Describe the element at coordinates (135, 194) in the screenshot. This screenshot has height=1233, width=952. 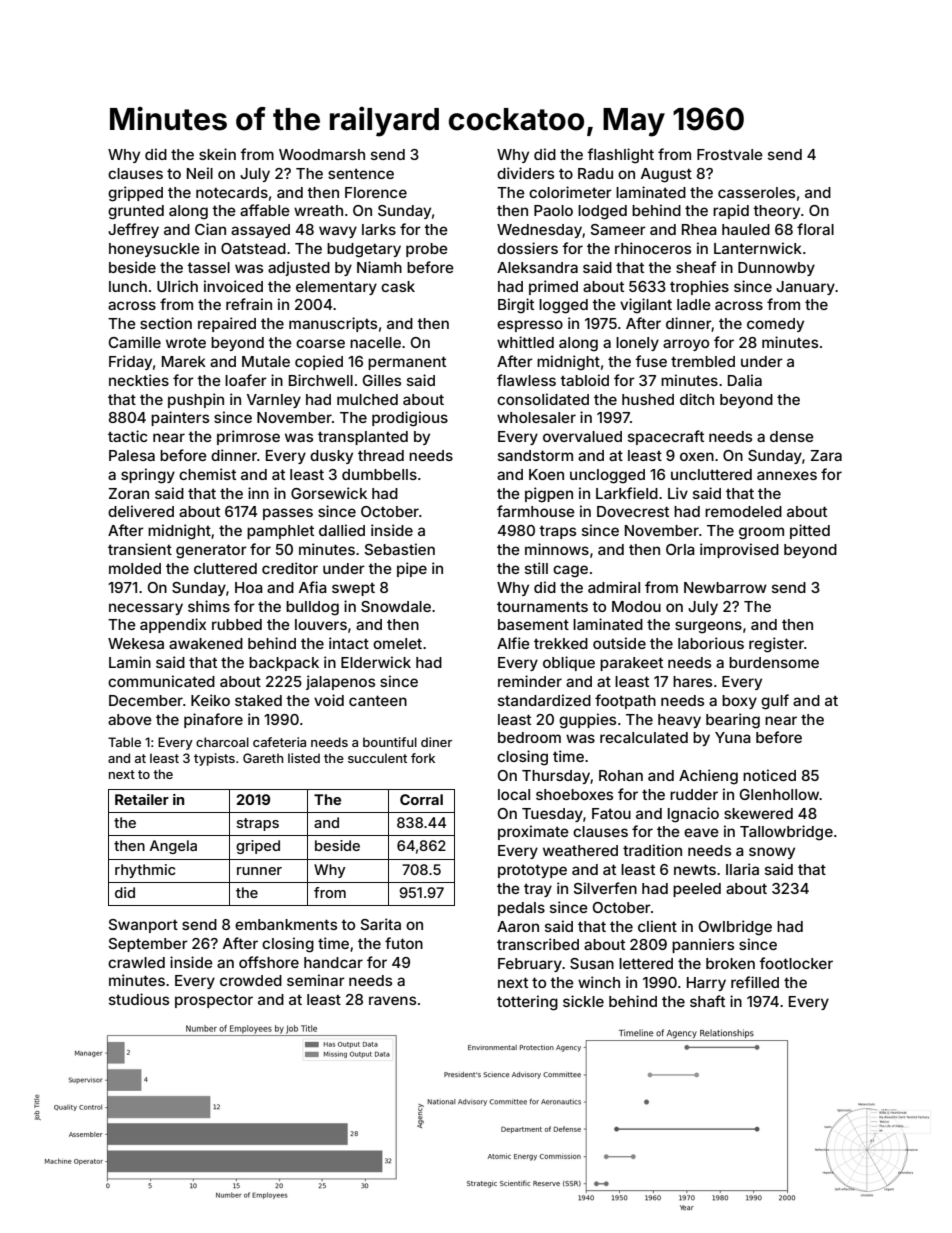
I see `gripped` at that location.
